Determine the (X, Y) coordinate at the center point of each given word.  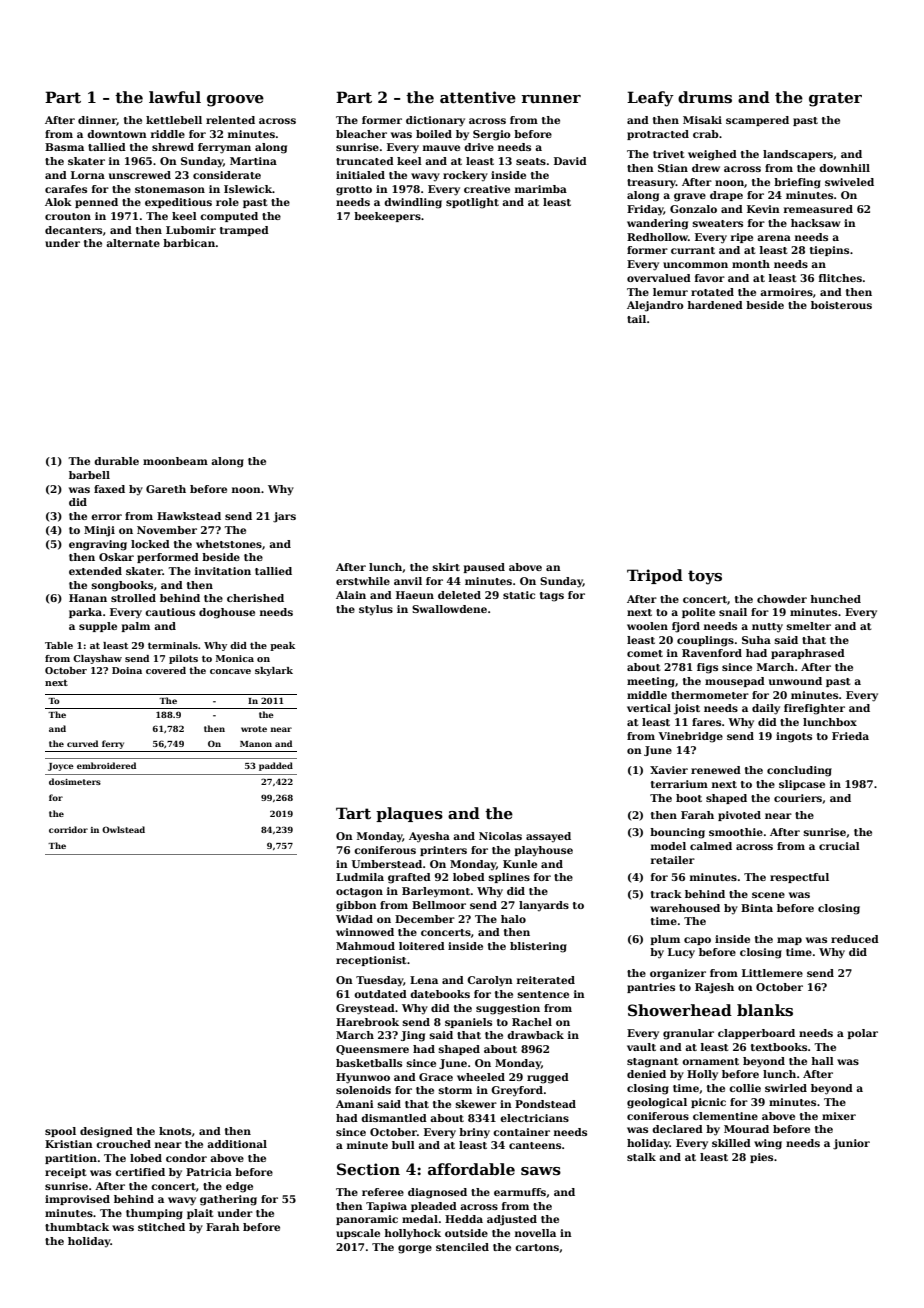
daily (766, 709)
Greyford (517, 1091)
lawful (175, 97)
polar (862, 1034)
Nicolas (500, 836)
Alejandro (655, 306)
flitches (840, 278)
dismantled (394, 1118)
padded (276, 766)
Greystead (365, 1009)
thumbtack (77, 1227)
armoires (786, 292)
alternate (133, 243)
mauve (441, 148)
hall (823, 1061)
